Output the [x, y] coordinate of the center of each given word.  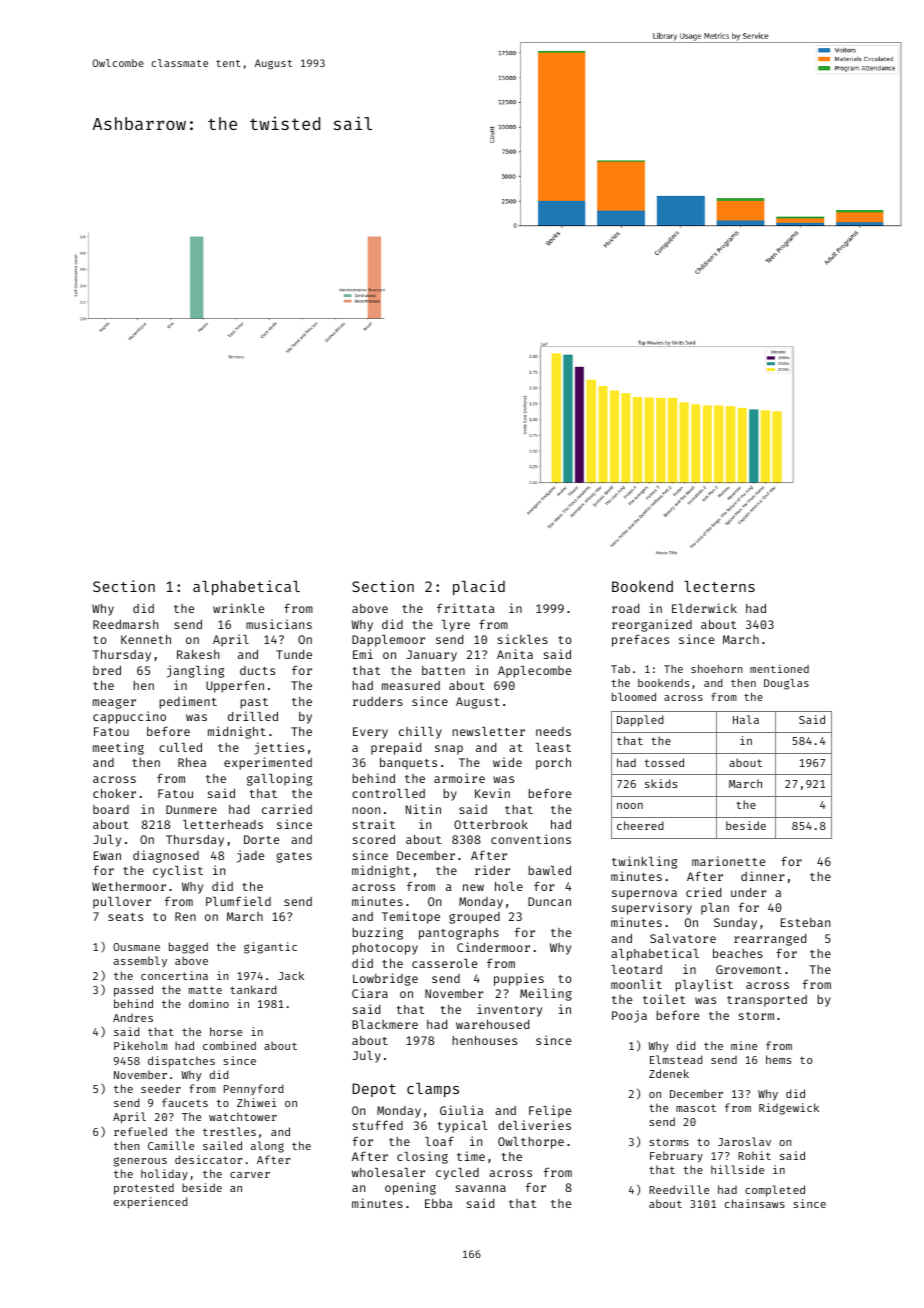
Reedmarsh [125, 624]
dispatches [181, 1062]
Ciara [370, 993]
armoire [459, 778]
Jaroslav [744, 1141]
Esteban [805, 922]
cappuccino [129, 717]
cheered [640, 825]
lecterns [719, 586]
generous [140, 1162]
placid [479, 587]
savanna [481, 1188]
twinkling [644, 862]
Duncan [549, 901]
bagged [188, 948]
